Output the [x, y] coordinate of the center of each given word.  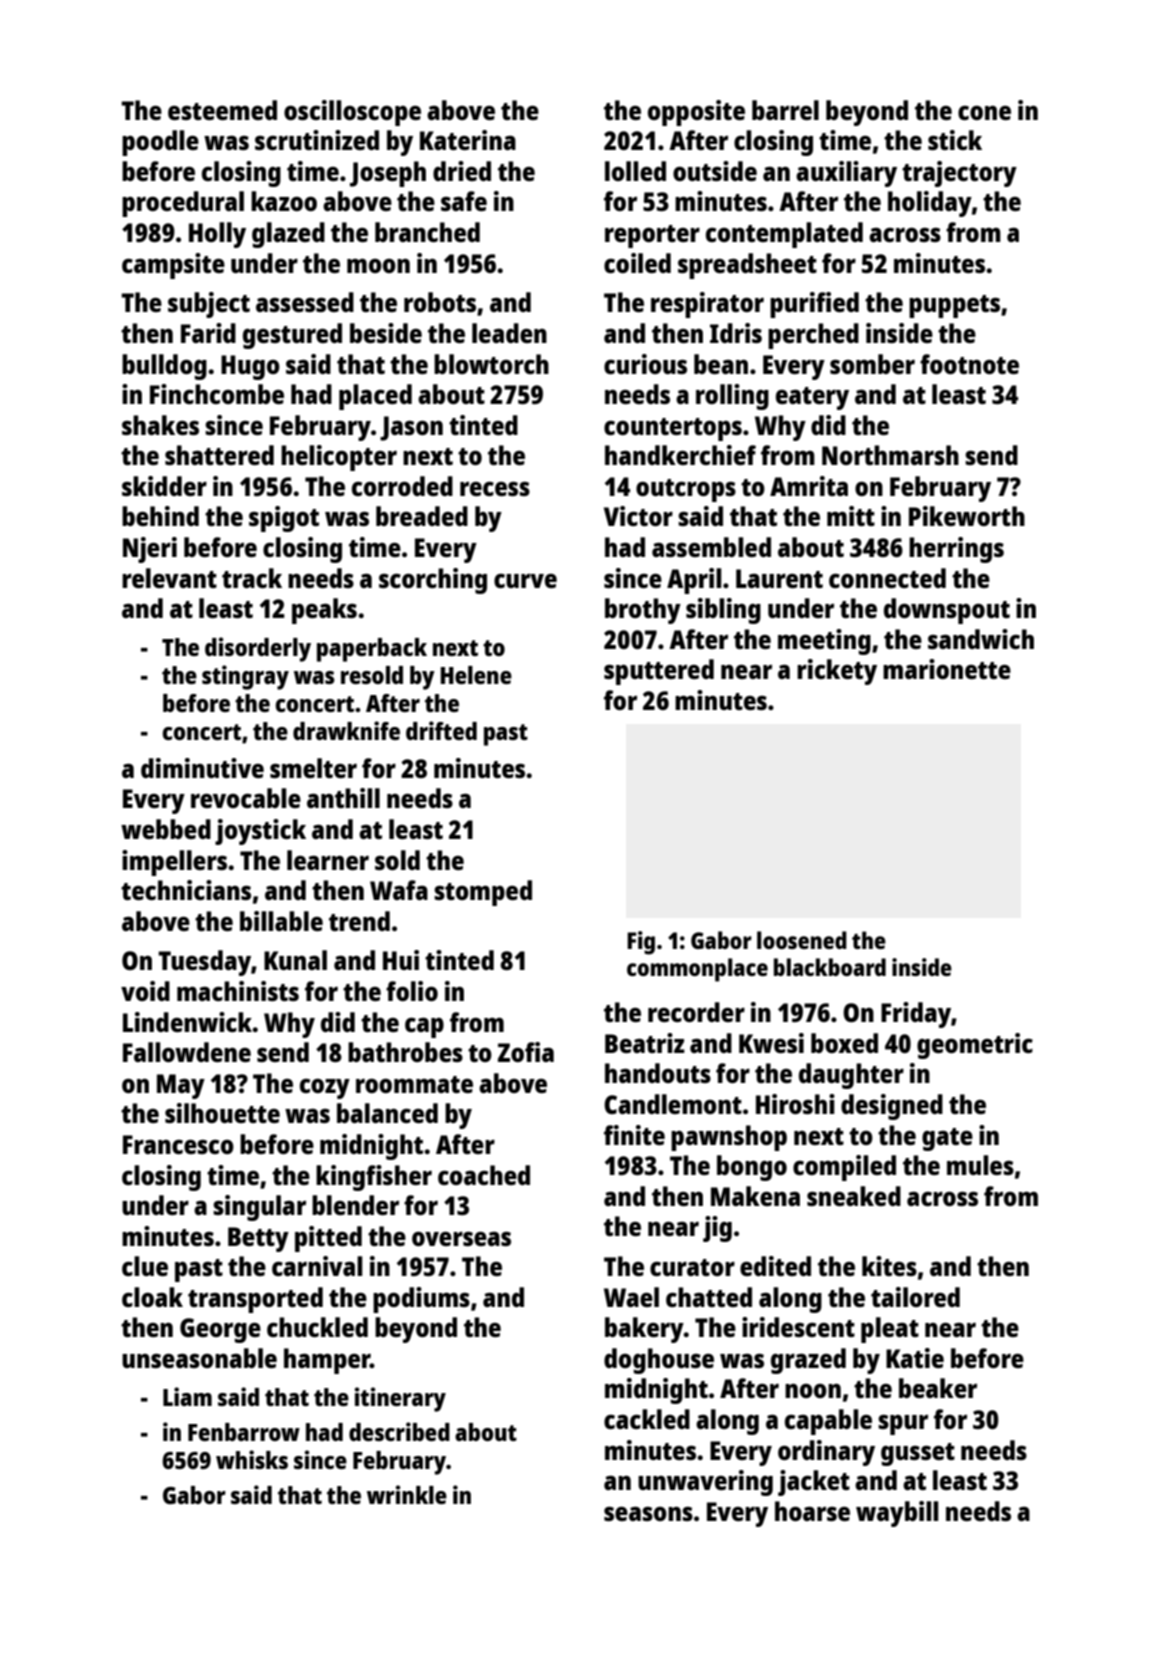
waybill [897, 1514]
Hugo [250, 367]
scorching [433, 581]
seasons [648, 1513]
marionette [947, 669]
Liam [187, 1396]
